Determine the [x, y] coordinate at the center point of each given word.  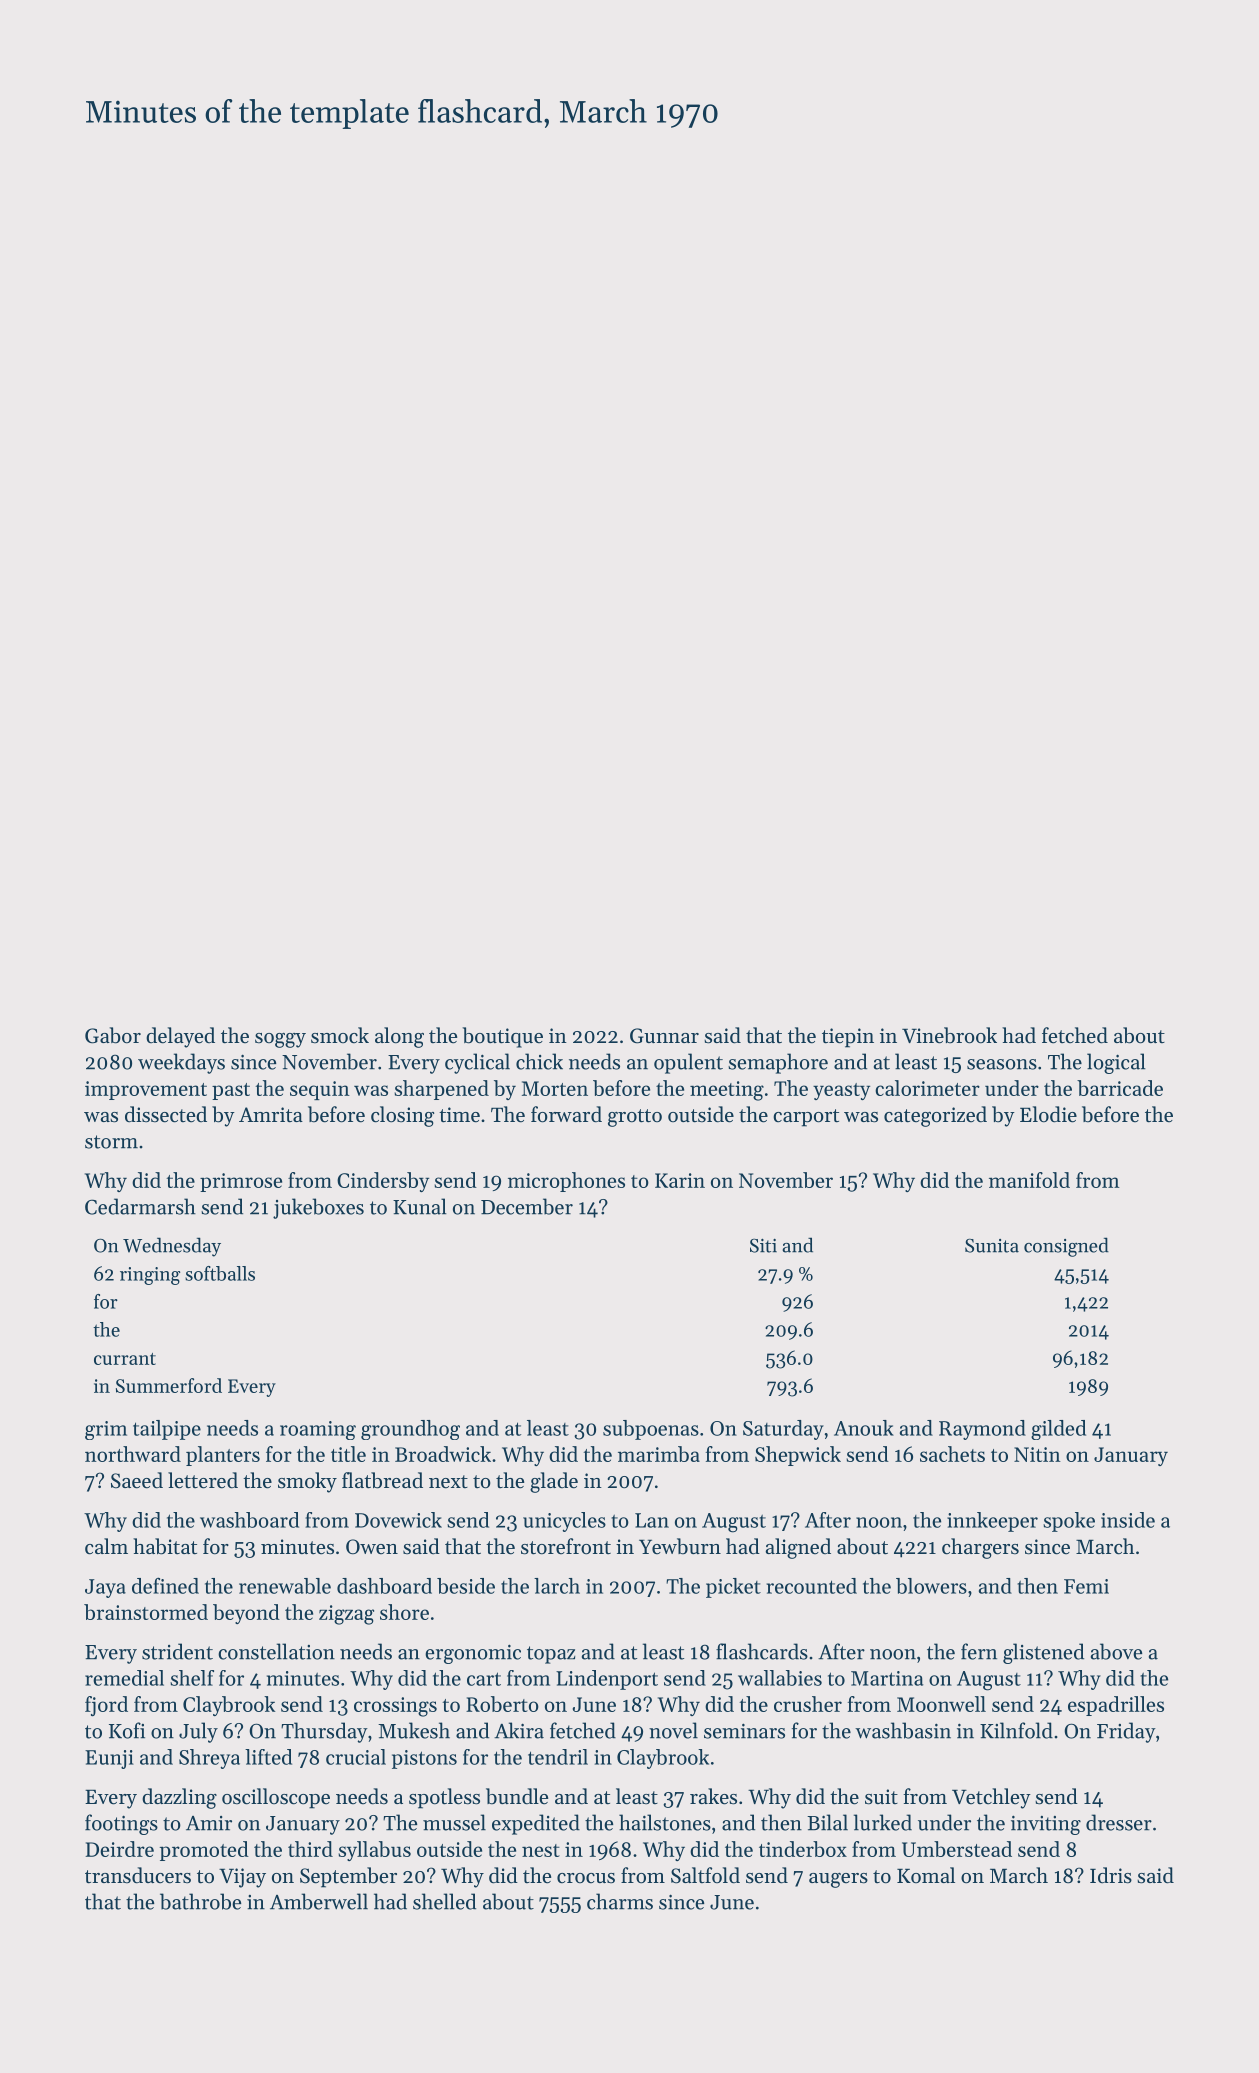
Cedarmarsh [140, 1206]
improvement [146, 1090]
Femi [1086, 1586]
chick [539, 1061]
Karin [680, 1180]
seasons [1002, 1064]
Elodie [1048, 1114]
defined [165, 1585]
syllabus [374, 1851]
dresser [1119, 1822]
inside [1128, 1520]
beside [466, 1586]
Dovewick [398, 1520]
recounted [811, 1586]
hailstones [665, 1822]
